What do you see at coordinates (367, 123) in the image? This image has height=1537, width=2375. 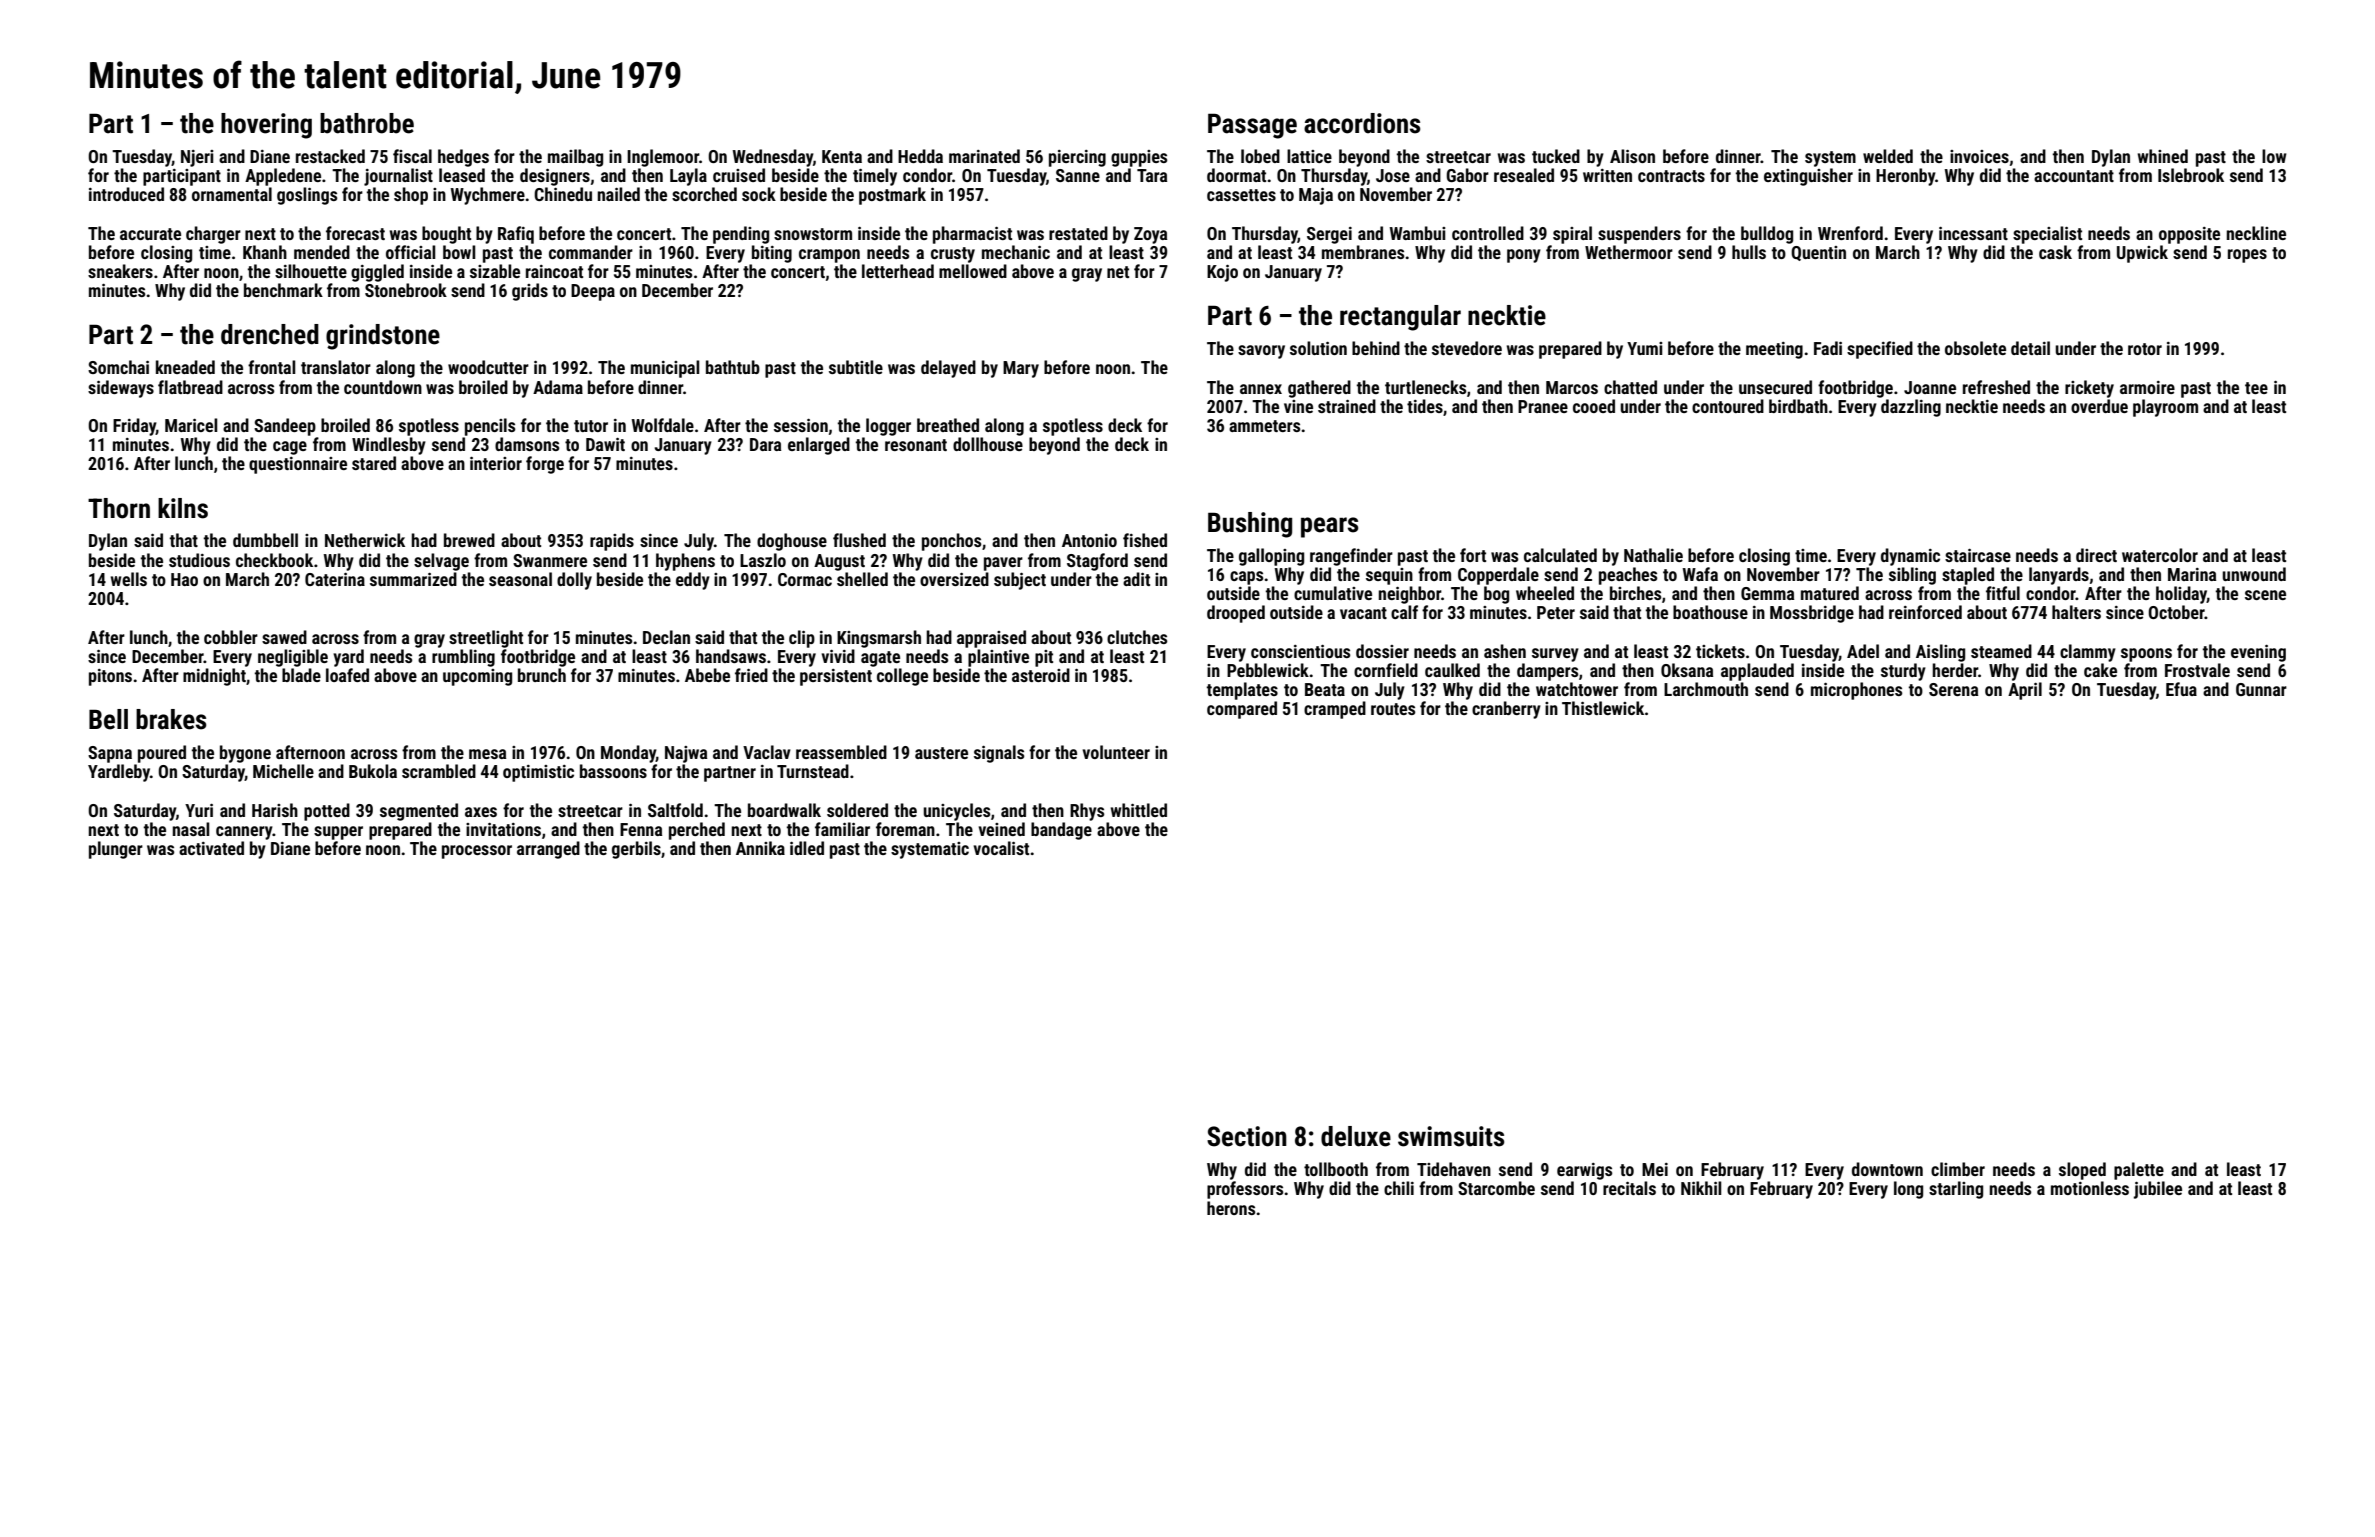 I see `bathrobe` at bounding box center [367, 123].
